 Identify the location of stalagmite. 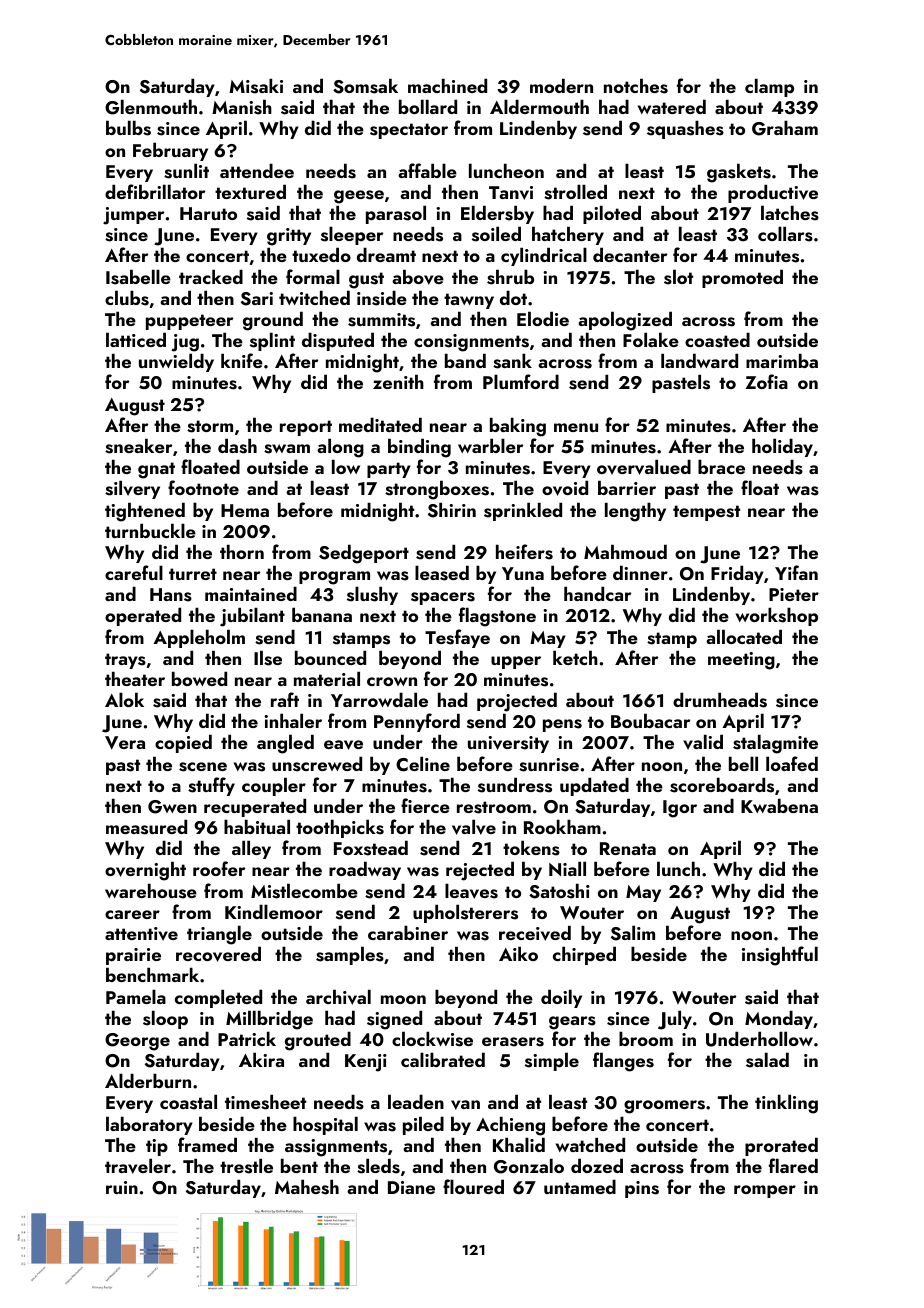
(775, 744).
